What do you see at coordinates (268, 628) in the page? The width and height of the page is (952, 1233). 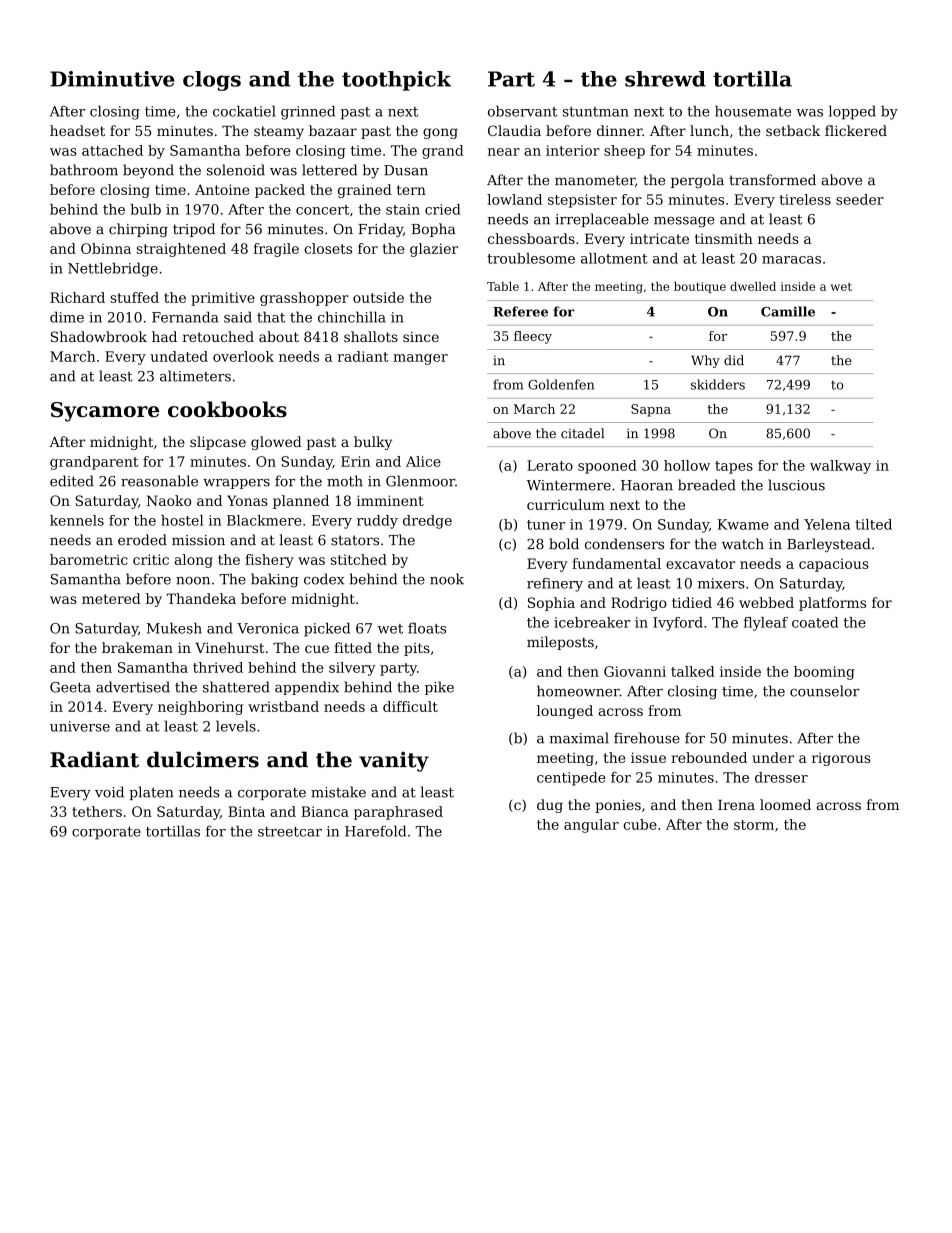 I see `Veronica` at bounding box center [268, 628].
